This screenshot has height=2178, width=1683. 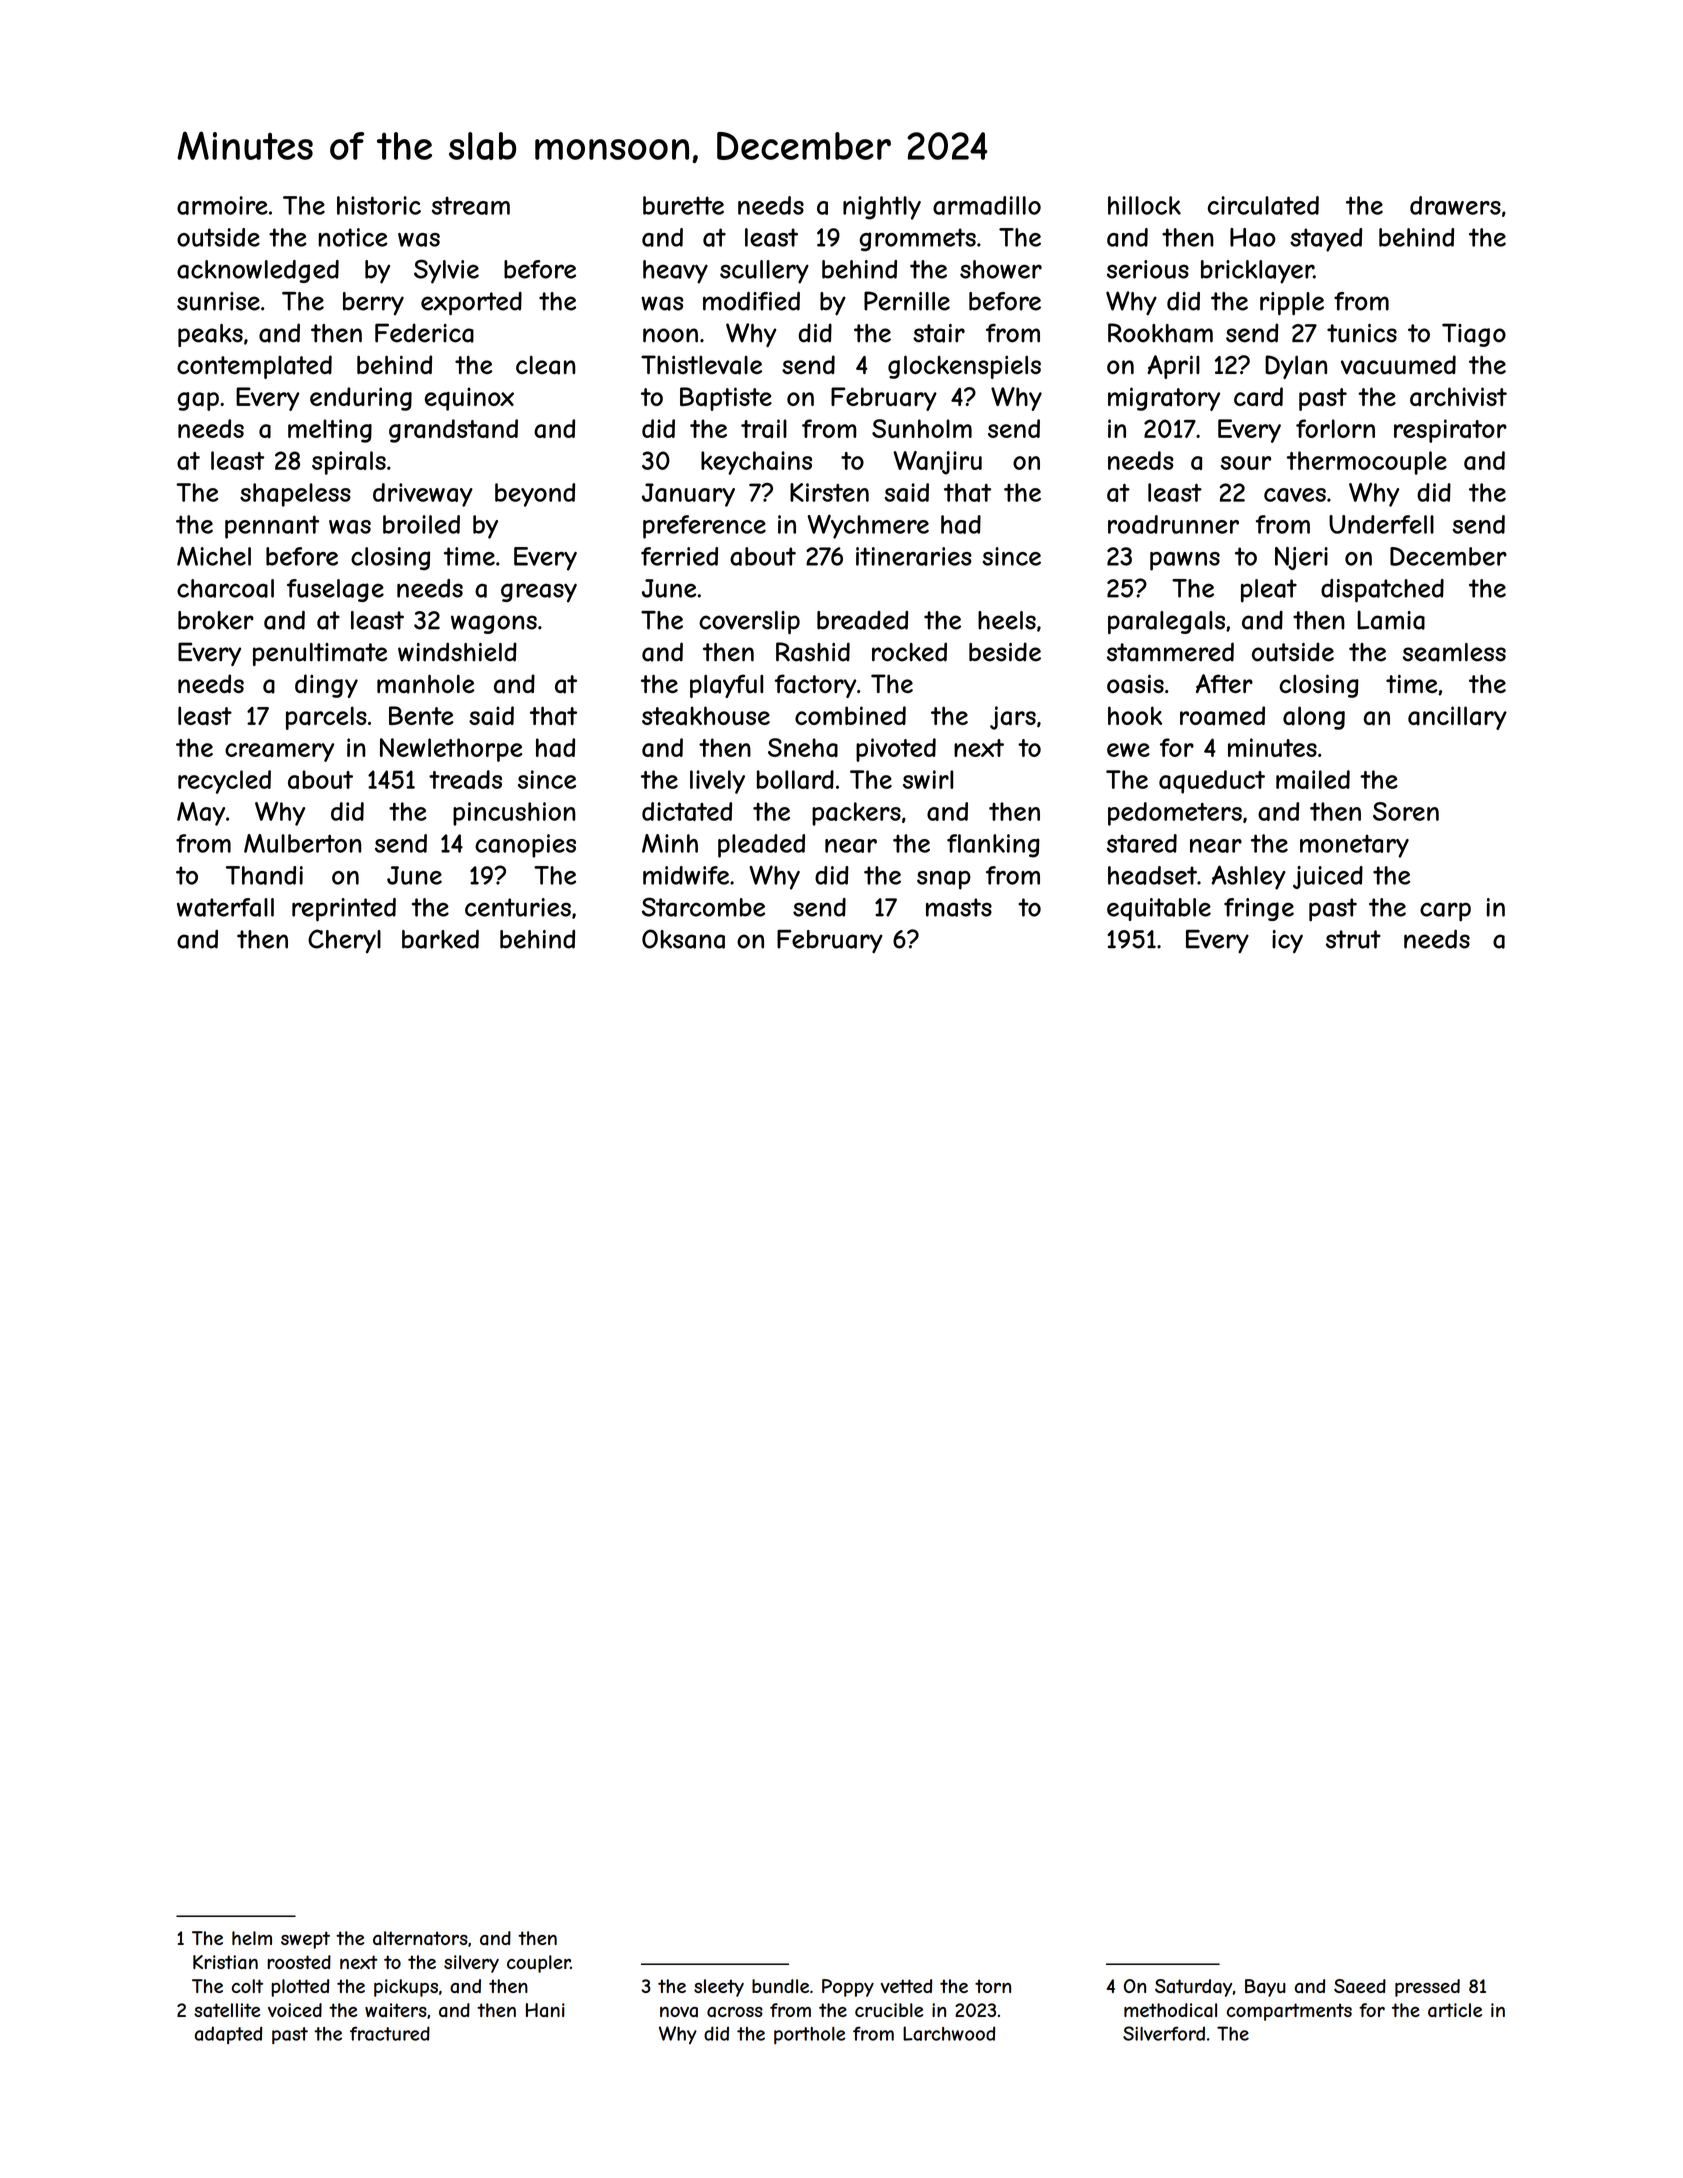 I want to click on Sylvie, so click(x=446, y=271).
